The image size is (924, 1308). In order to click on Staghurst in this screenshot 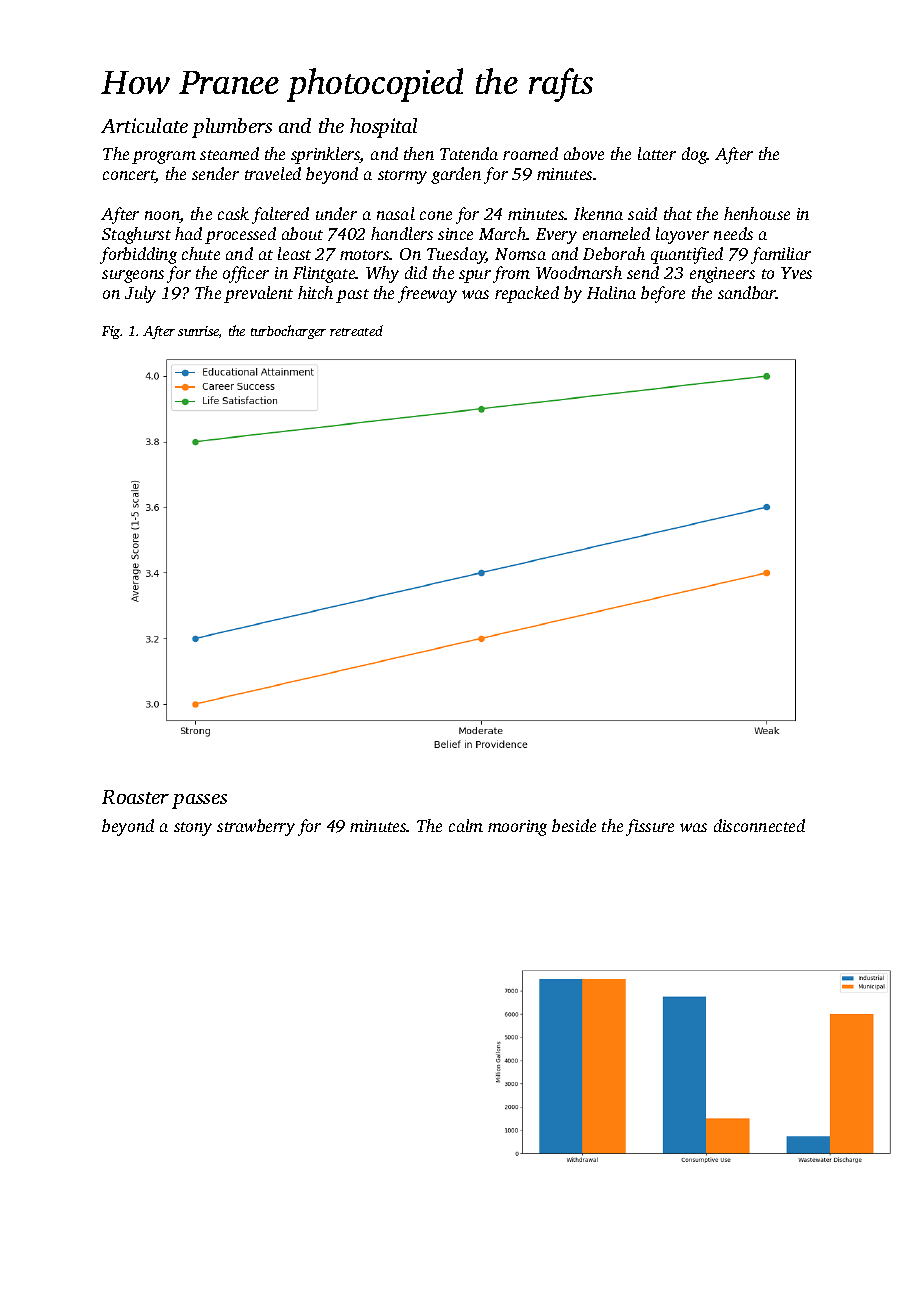, I will do `click(136, 235)`.
